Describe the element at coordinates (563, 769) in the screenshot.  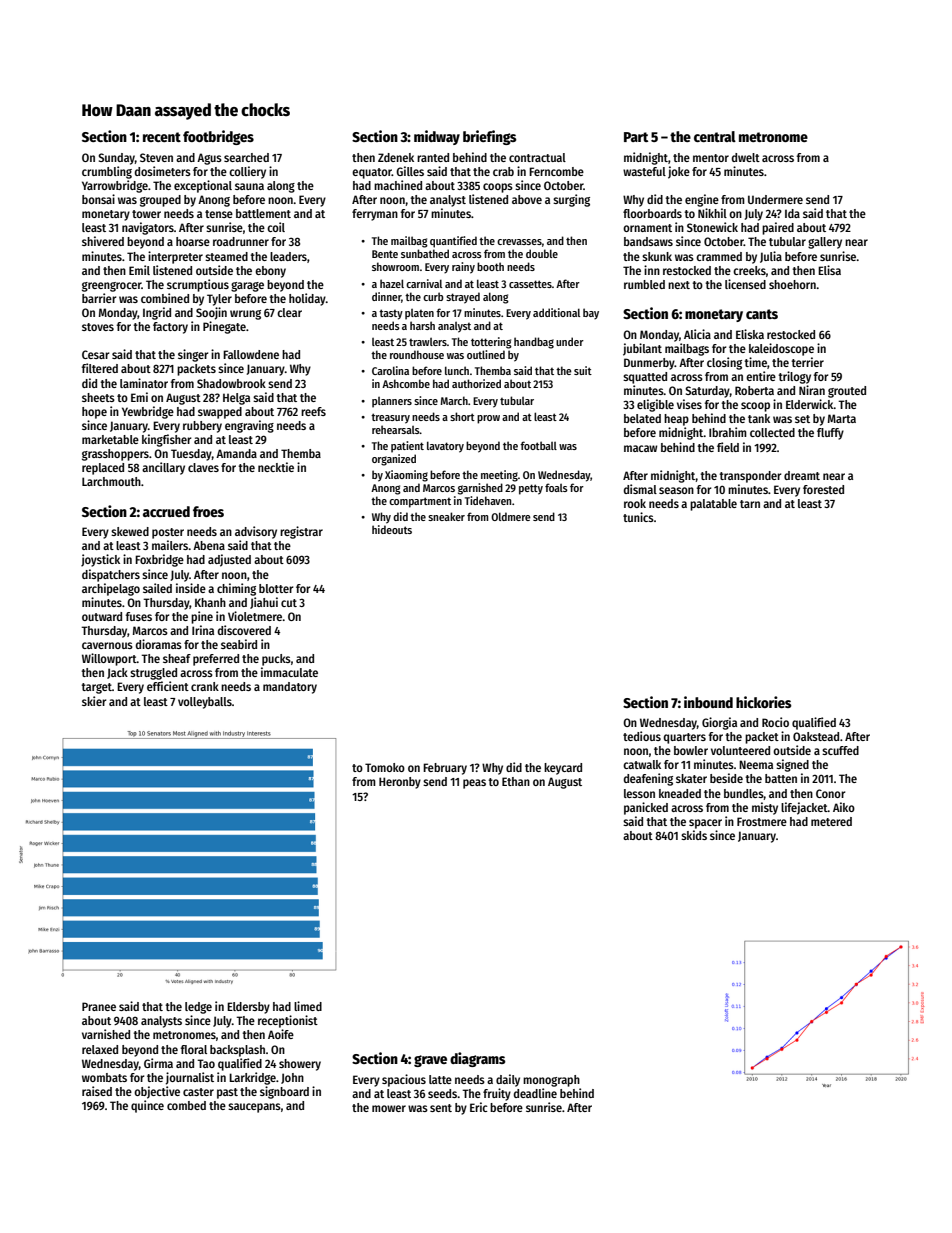
I see `keycard` at that location.
